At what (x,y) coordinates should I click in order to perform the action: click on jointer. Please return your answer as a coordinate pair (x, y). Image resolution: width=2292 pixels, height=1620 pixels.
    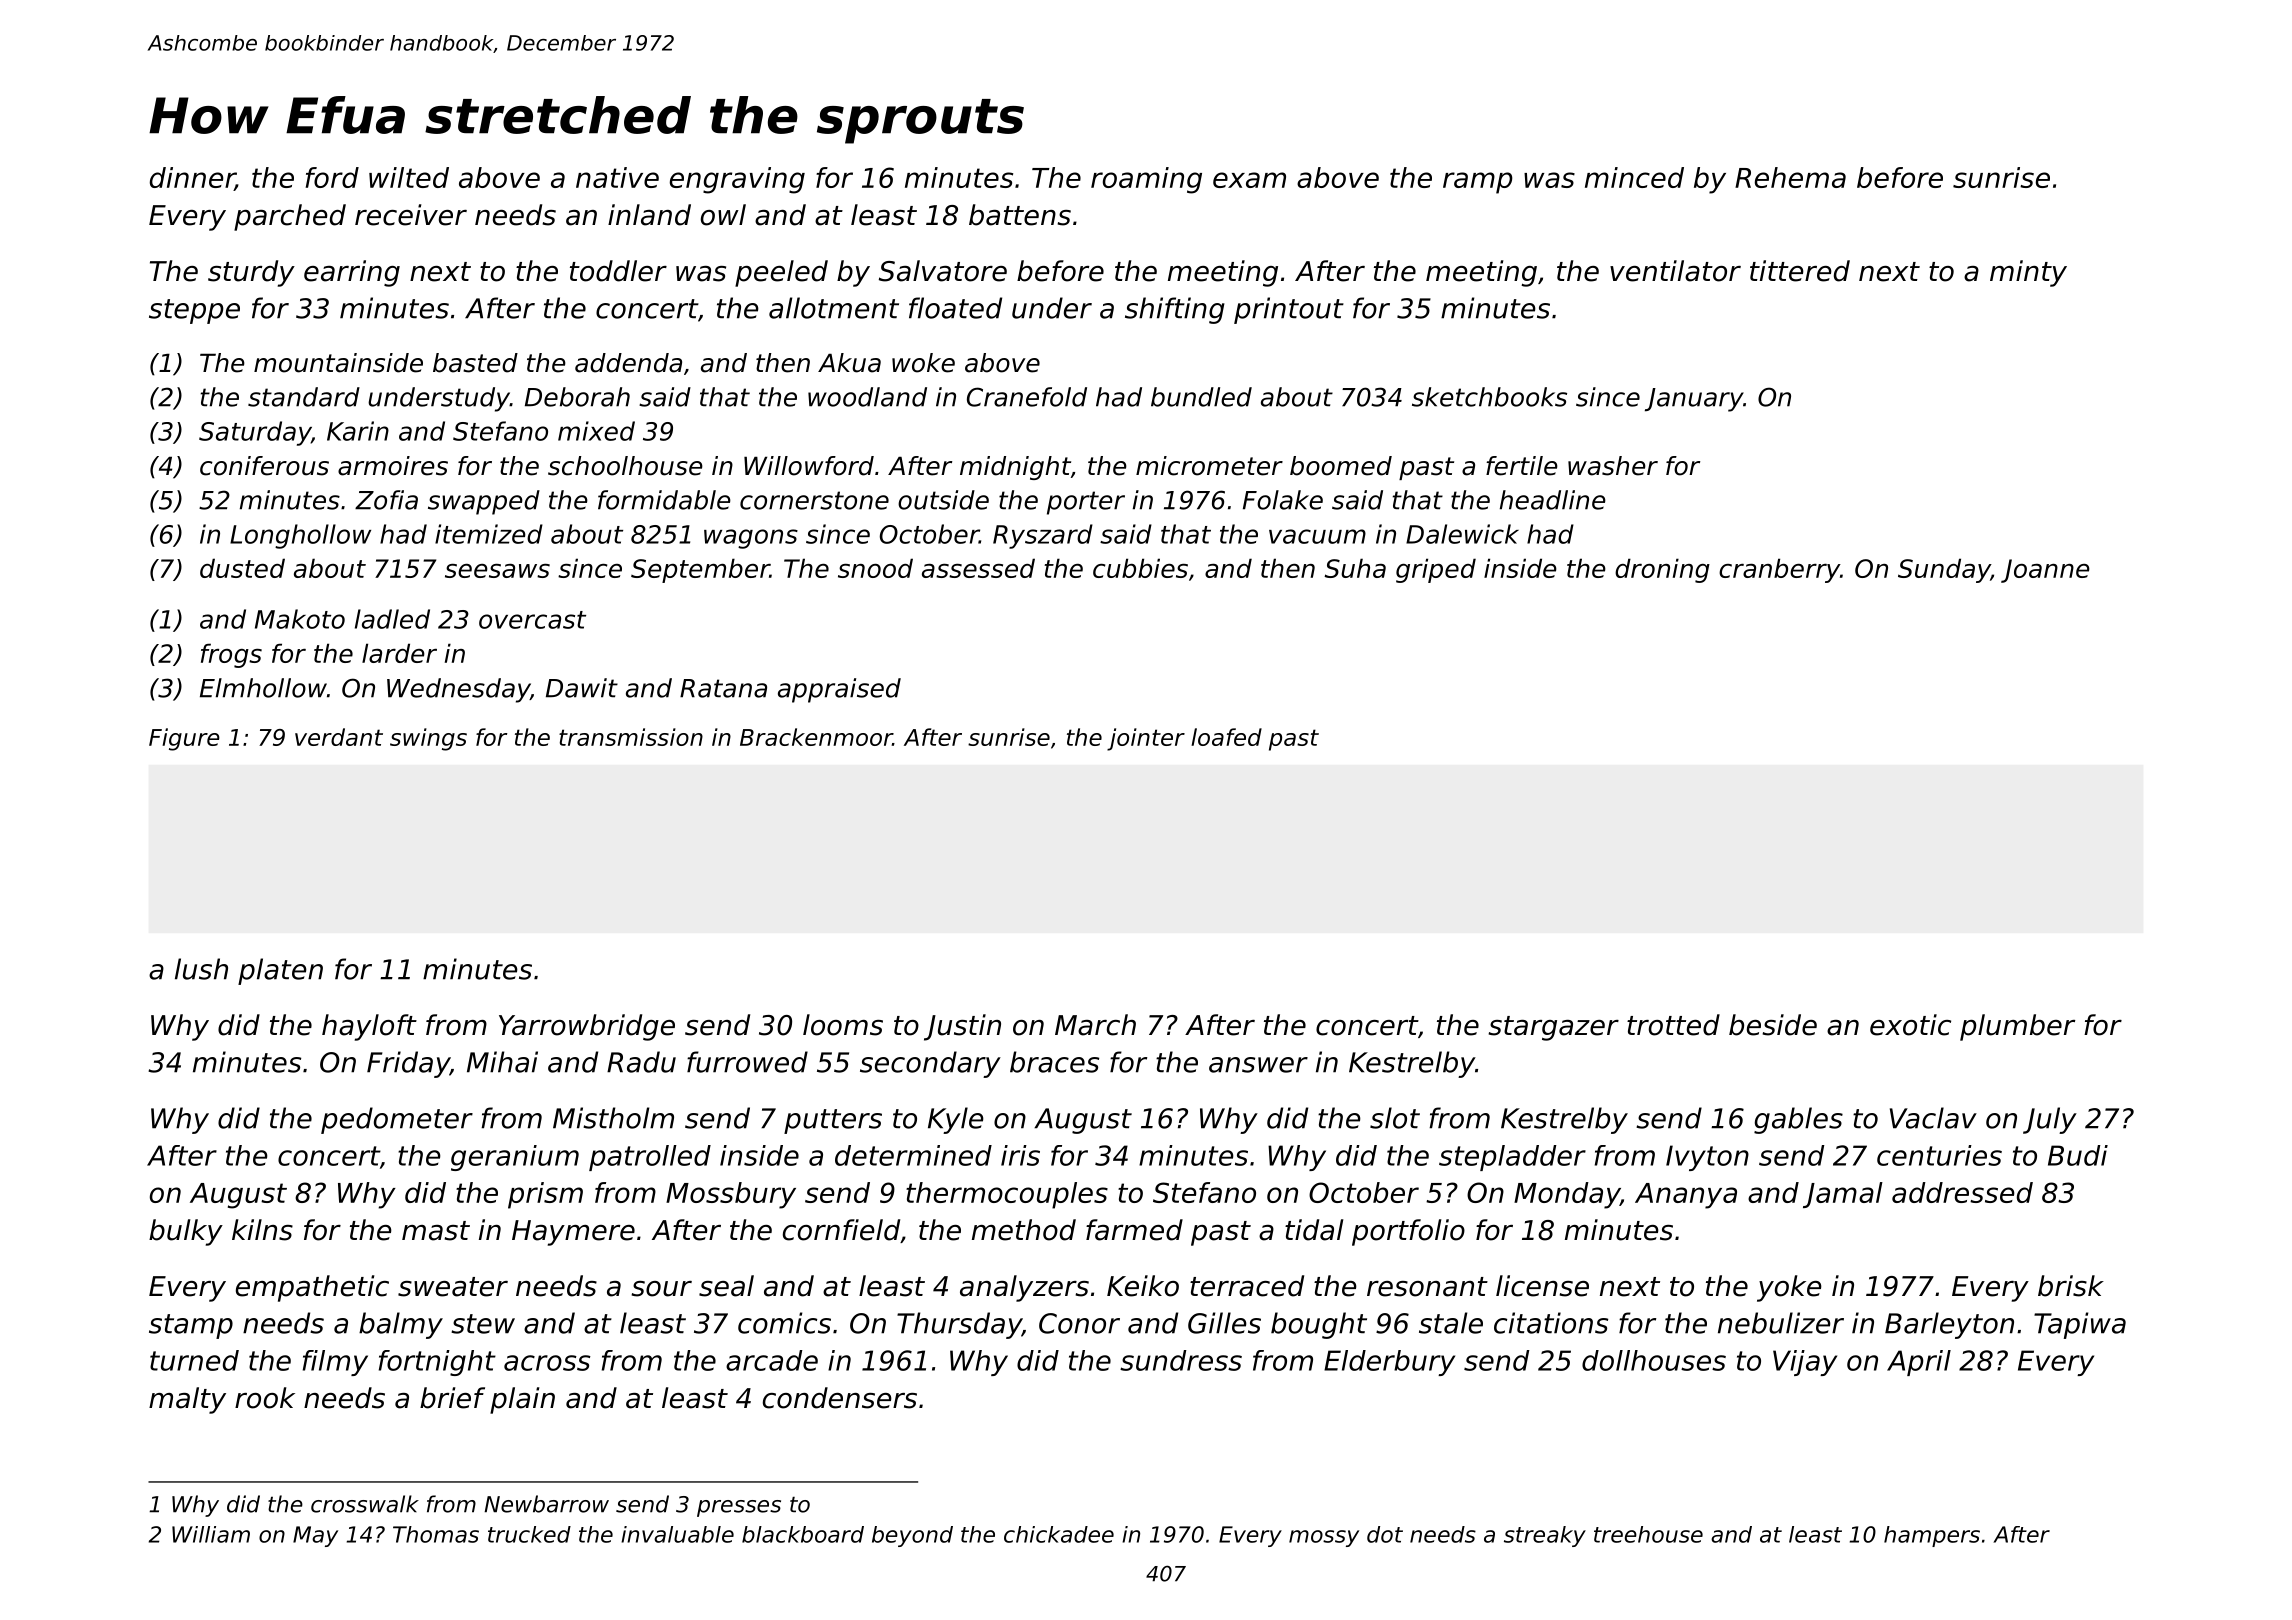
    Looking at the image, I should click on (1146, 739).
